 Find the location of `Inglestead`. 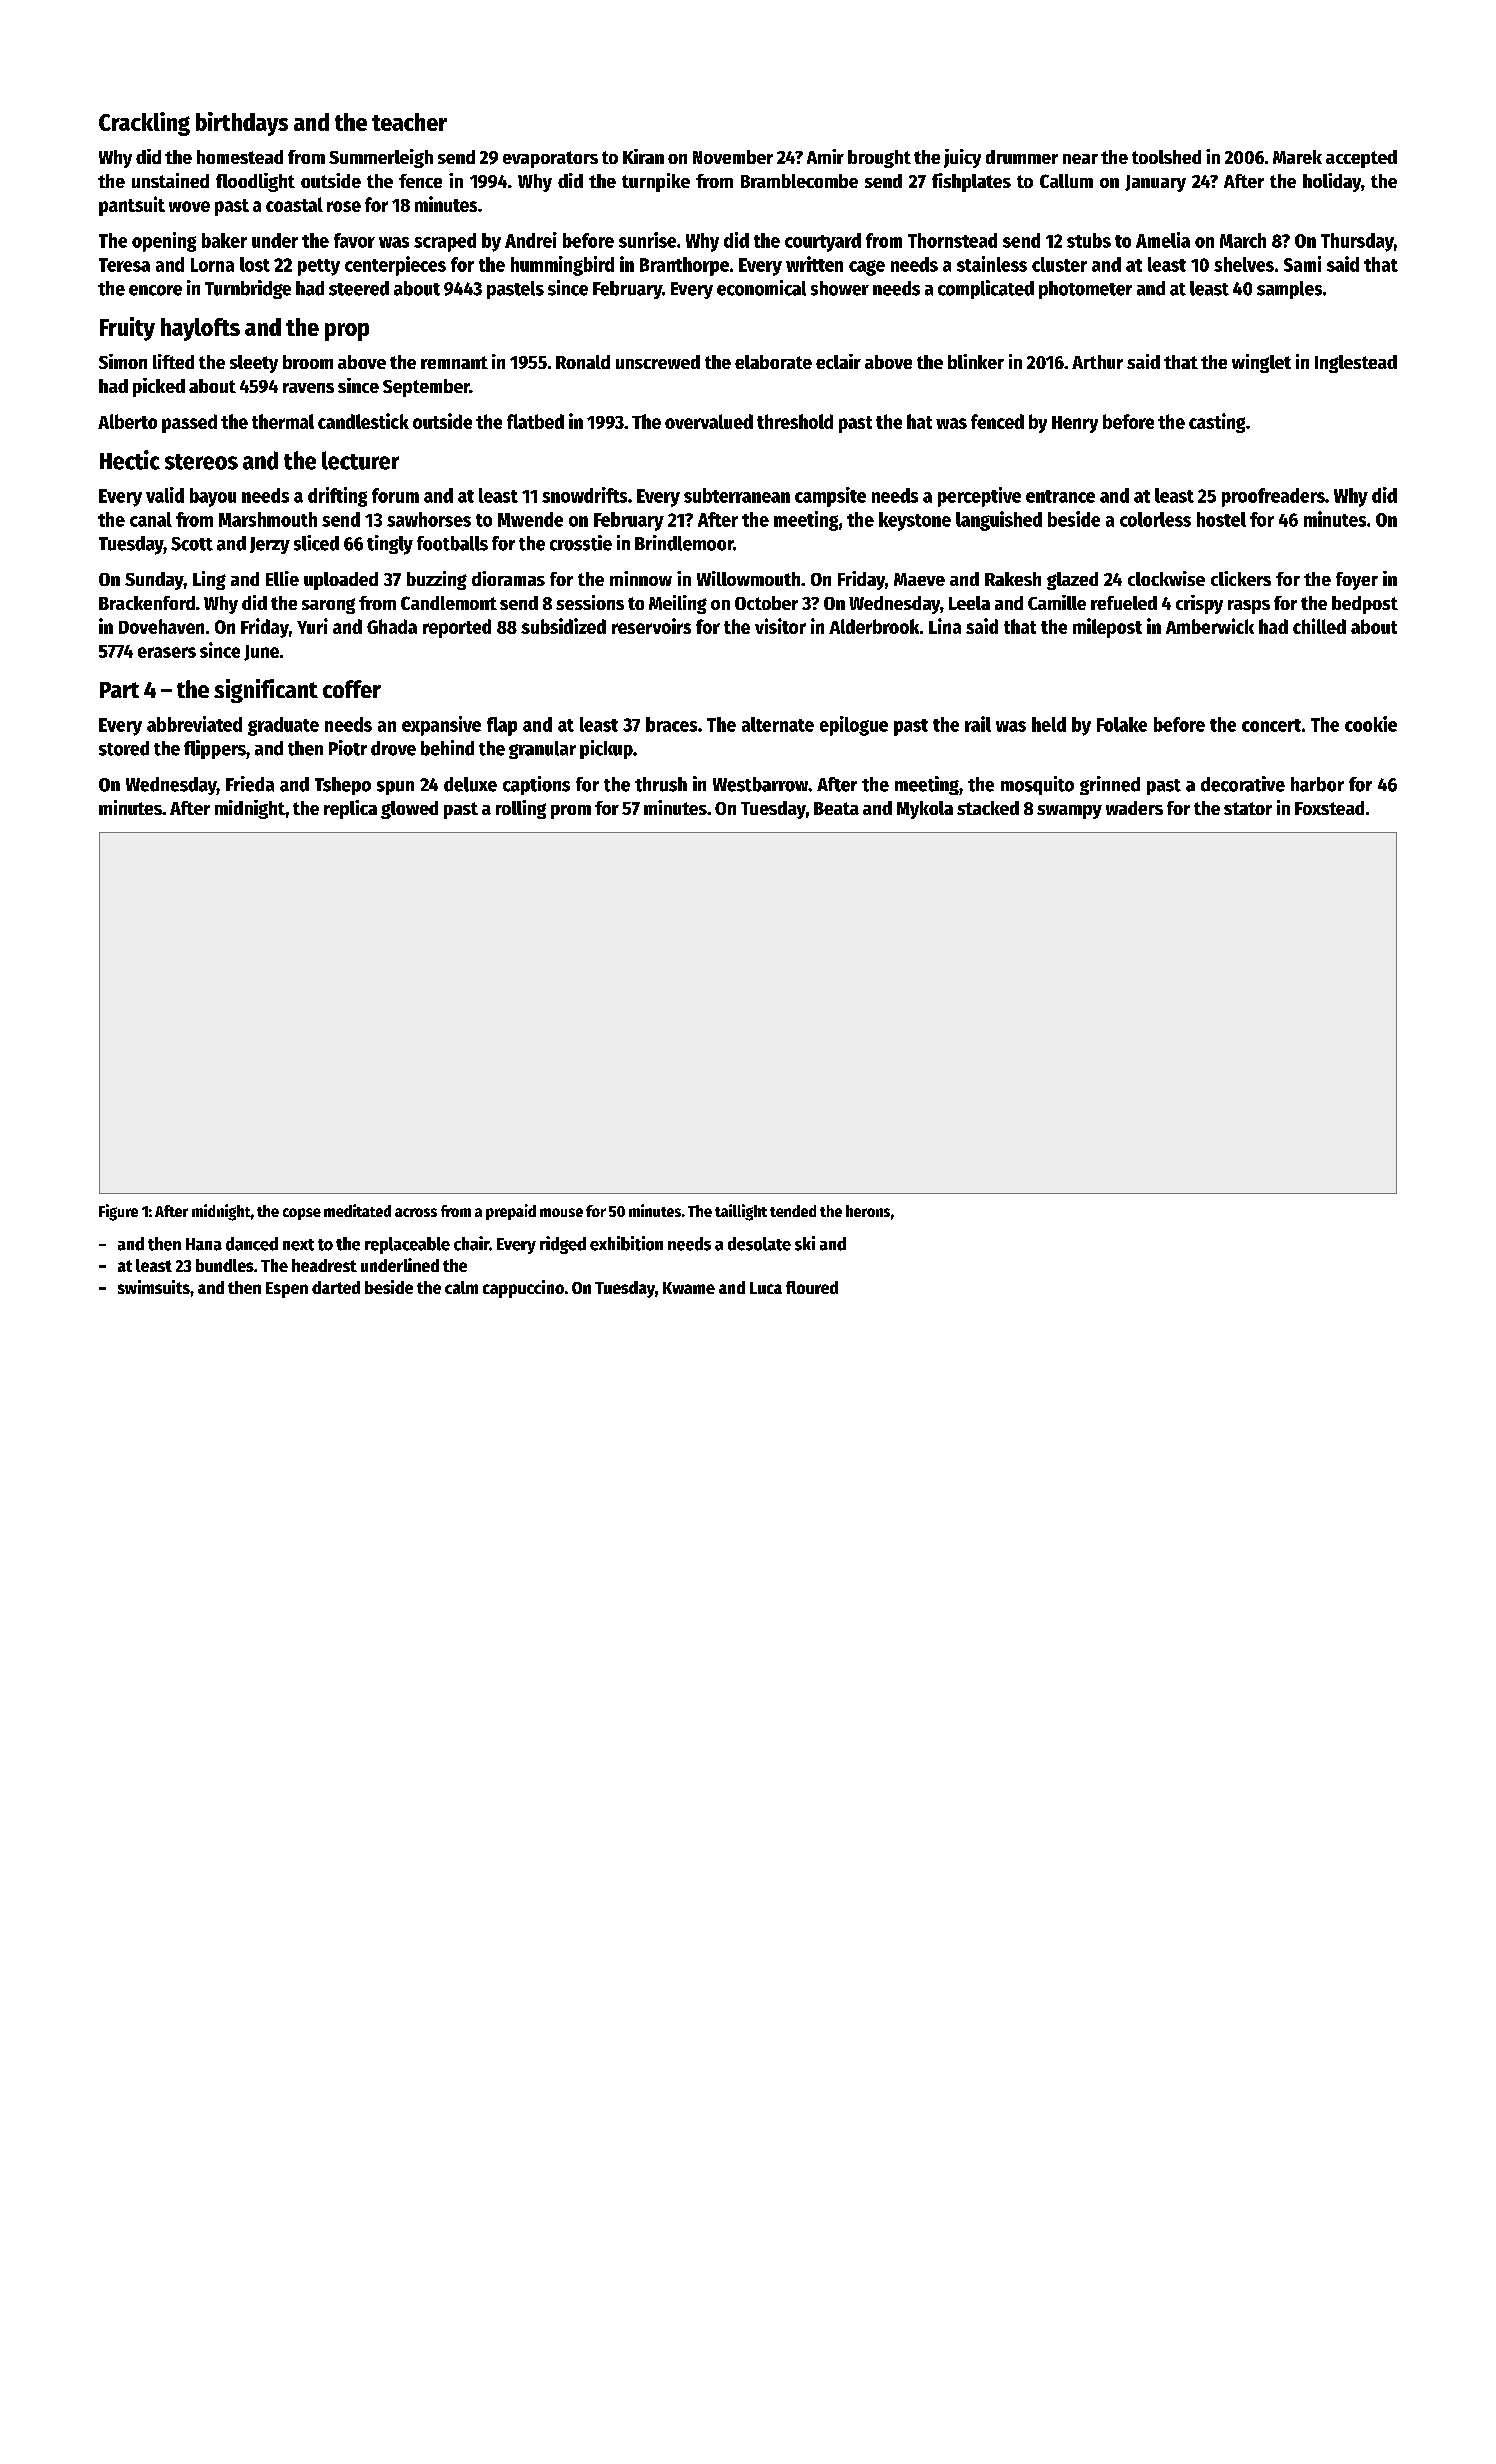

Inglestead is located at coordinates (1356, 364).
